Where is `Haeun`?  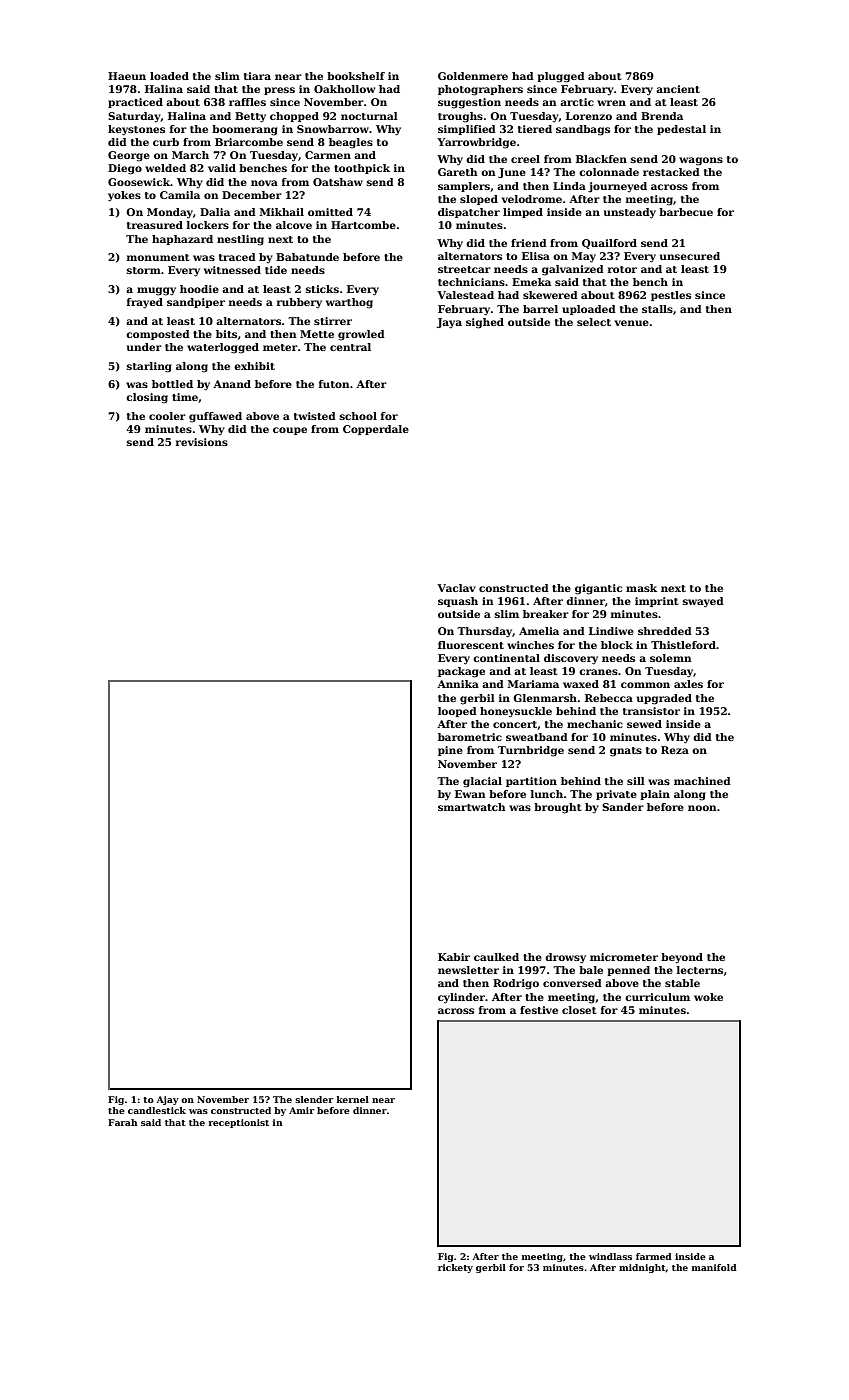
Haeun is located at coordinates (127, 76).
